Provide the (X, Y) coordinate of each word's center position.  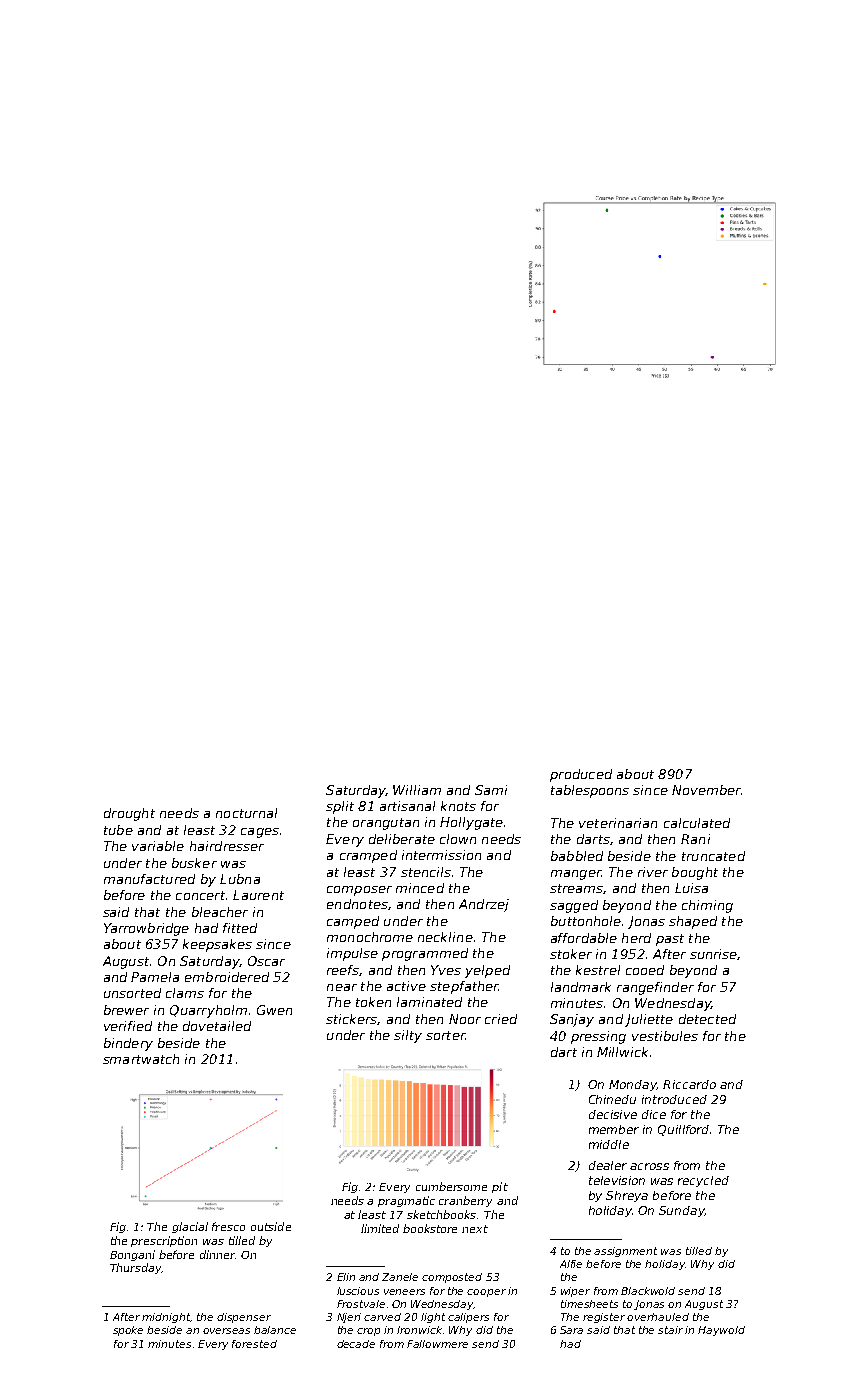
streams (576, 888)
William (417, 790)
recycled (703, 1181)
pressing (598, 1037)
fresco (228, 1226)
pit (500, 1187)
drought (129, 814)
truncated (713, 856)
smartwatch (141, 1059)
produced (581, 775)
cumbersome (451, 1186)
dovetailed (217, 1026)
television (617, 1180)
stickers (351, 1019)
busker (194, 863)
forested (254, 1344)
